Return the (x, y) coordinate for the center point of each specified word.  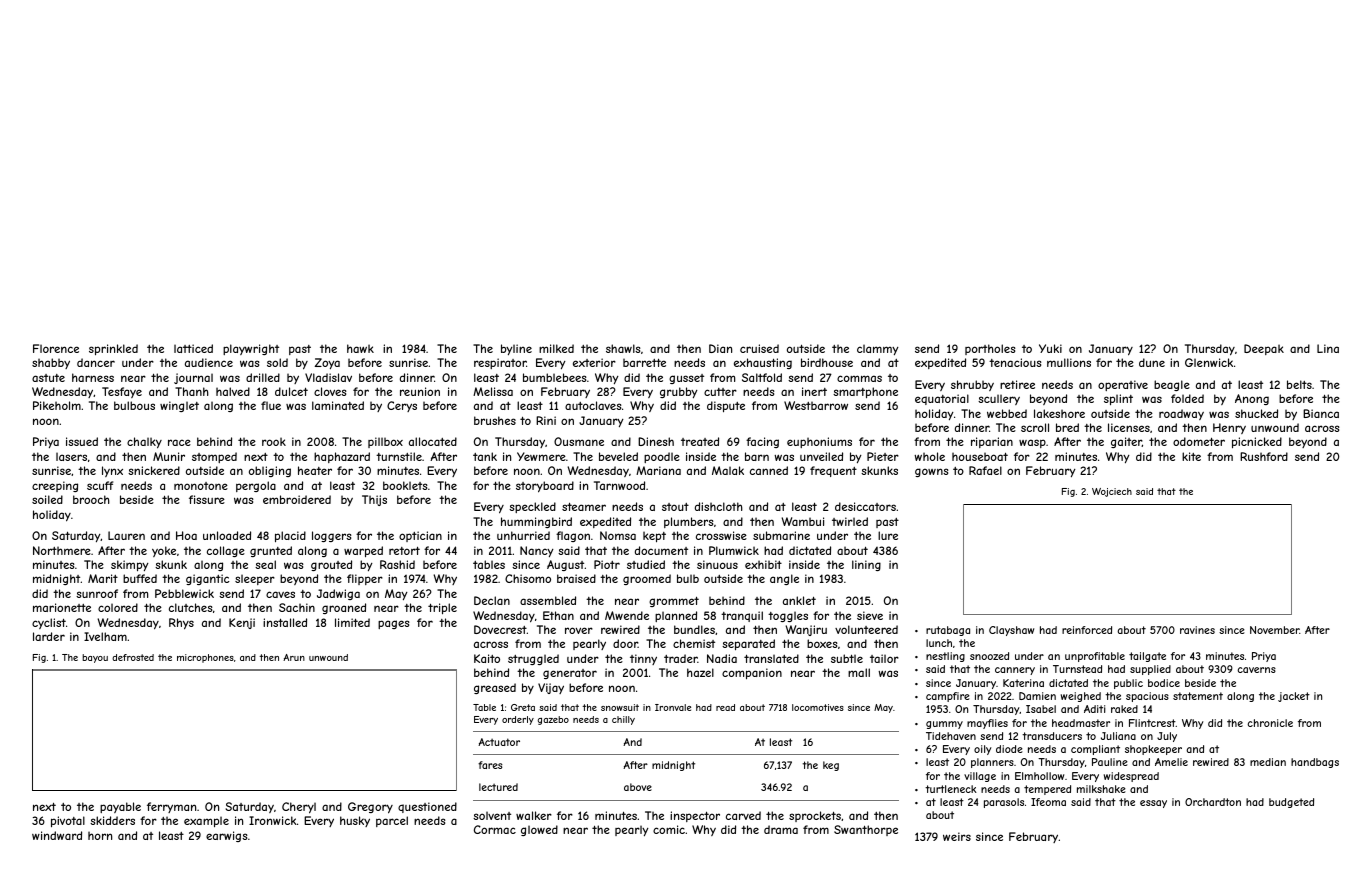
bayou (95, 658)
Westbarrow (816, 405)
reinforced (1087, 630)
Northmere (62, 550)
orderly (518, 720)
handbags (1315, 763)
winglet (179, 406)
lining (866, 565)
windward (57, 835)
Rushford (1264, 456)
